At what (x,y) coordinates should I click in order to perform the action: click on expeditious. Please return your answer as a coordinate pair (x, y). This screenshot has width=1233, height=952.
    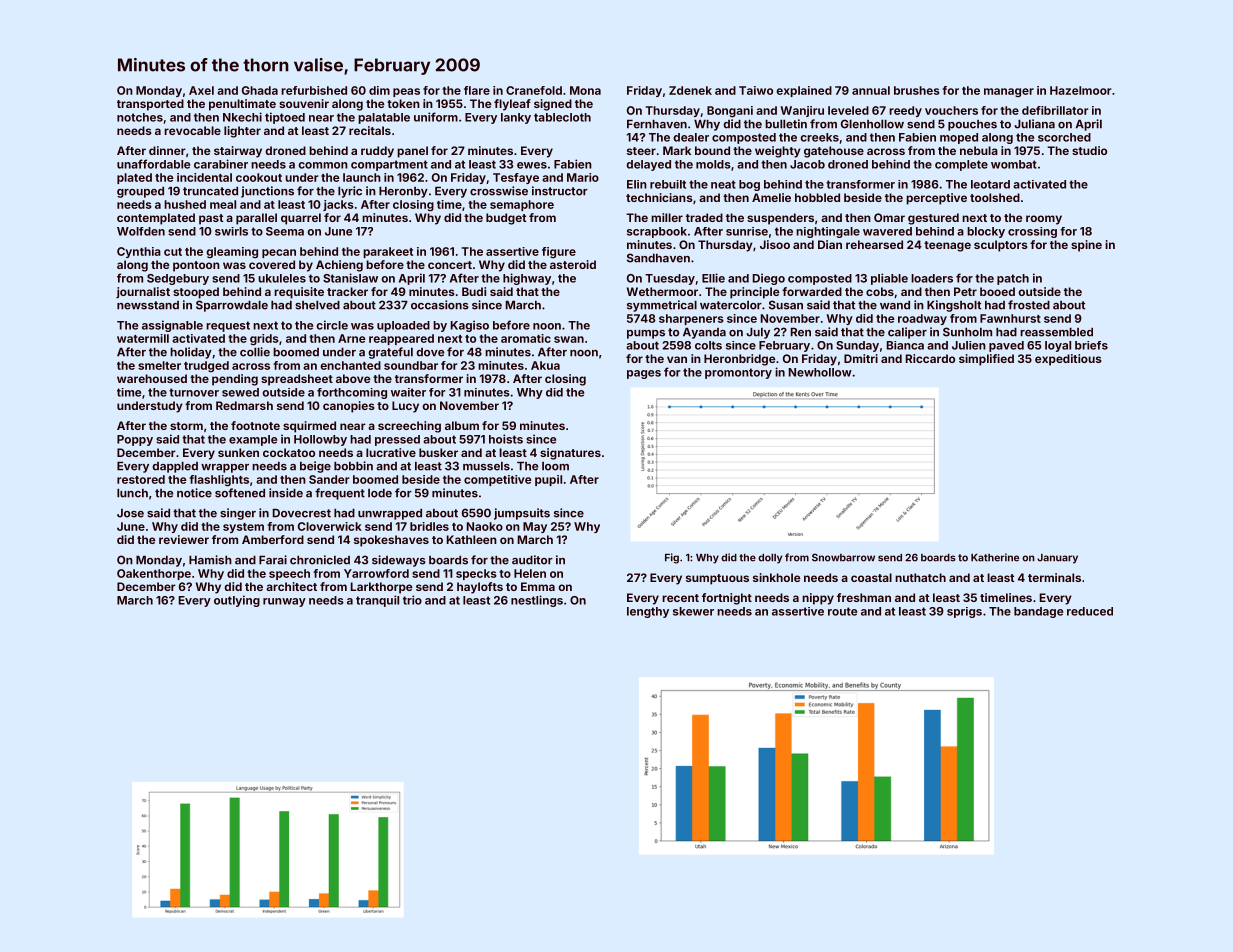
    Looking at the image, I should click on (1068, 360).
